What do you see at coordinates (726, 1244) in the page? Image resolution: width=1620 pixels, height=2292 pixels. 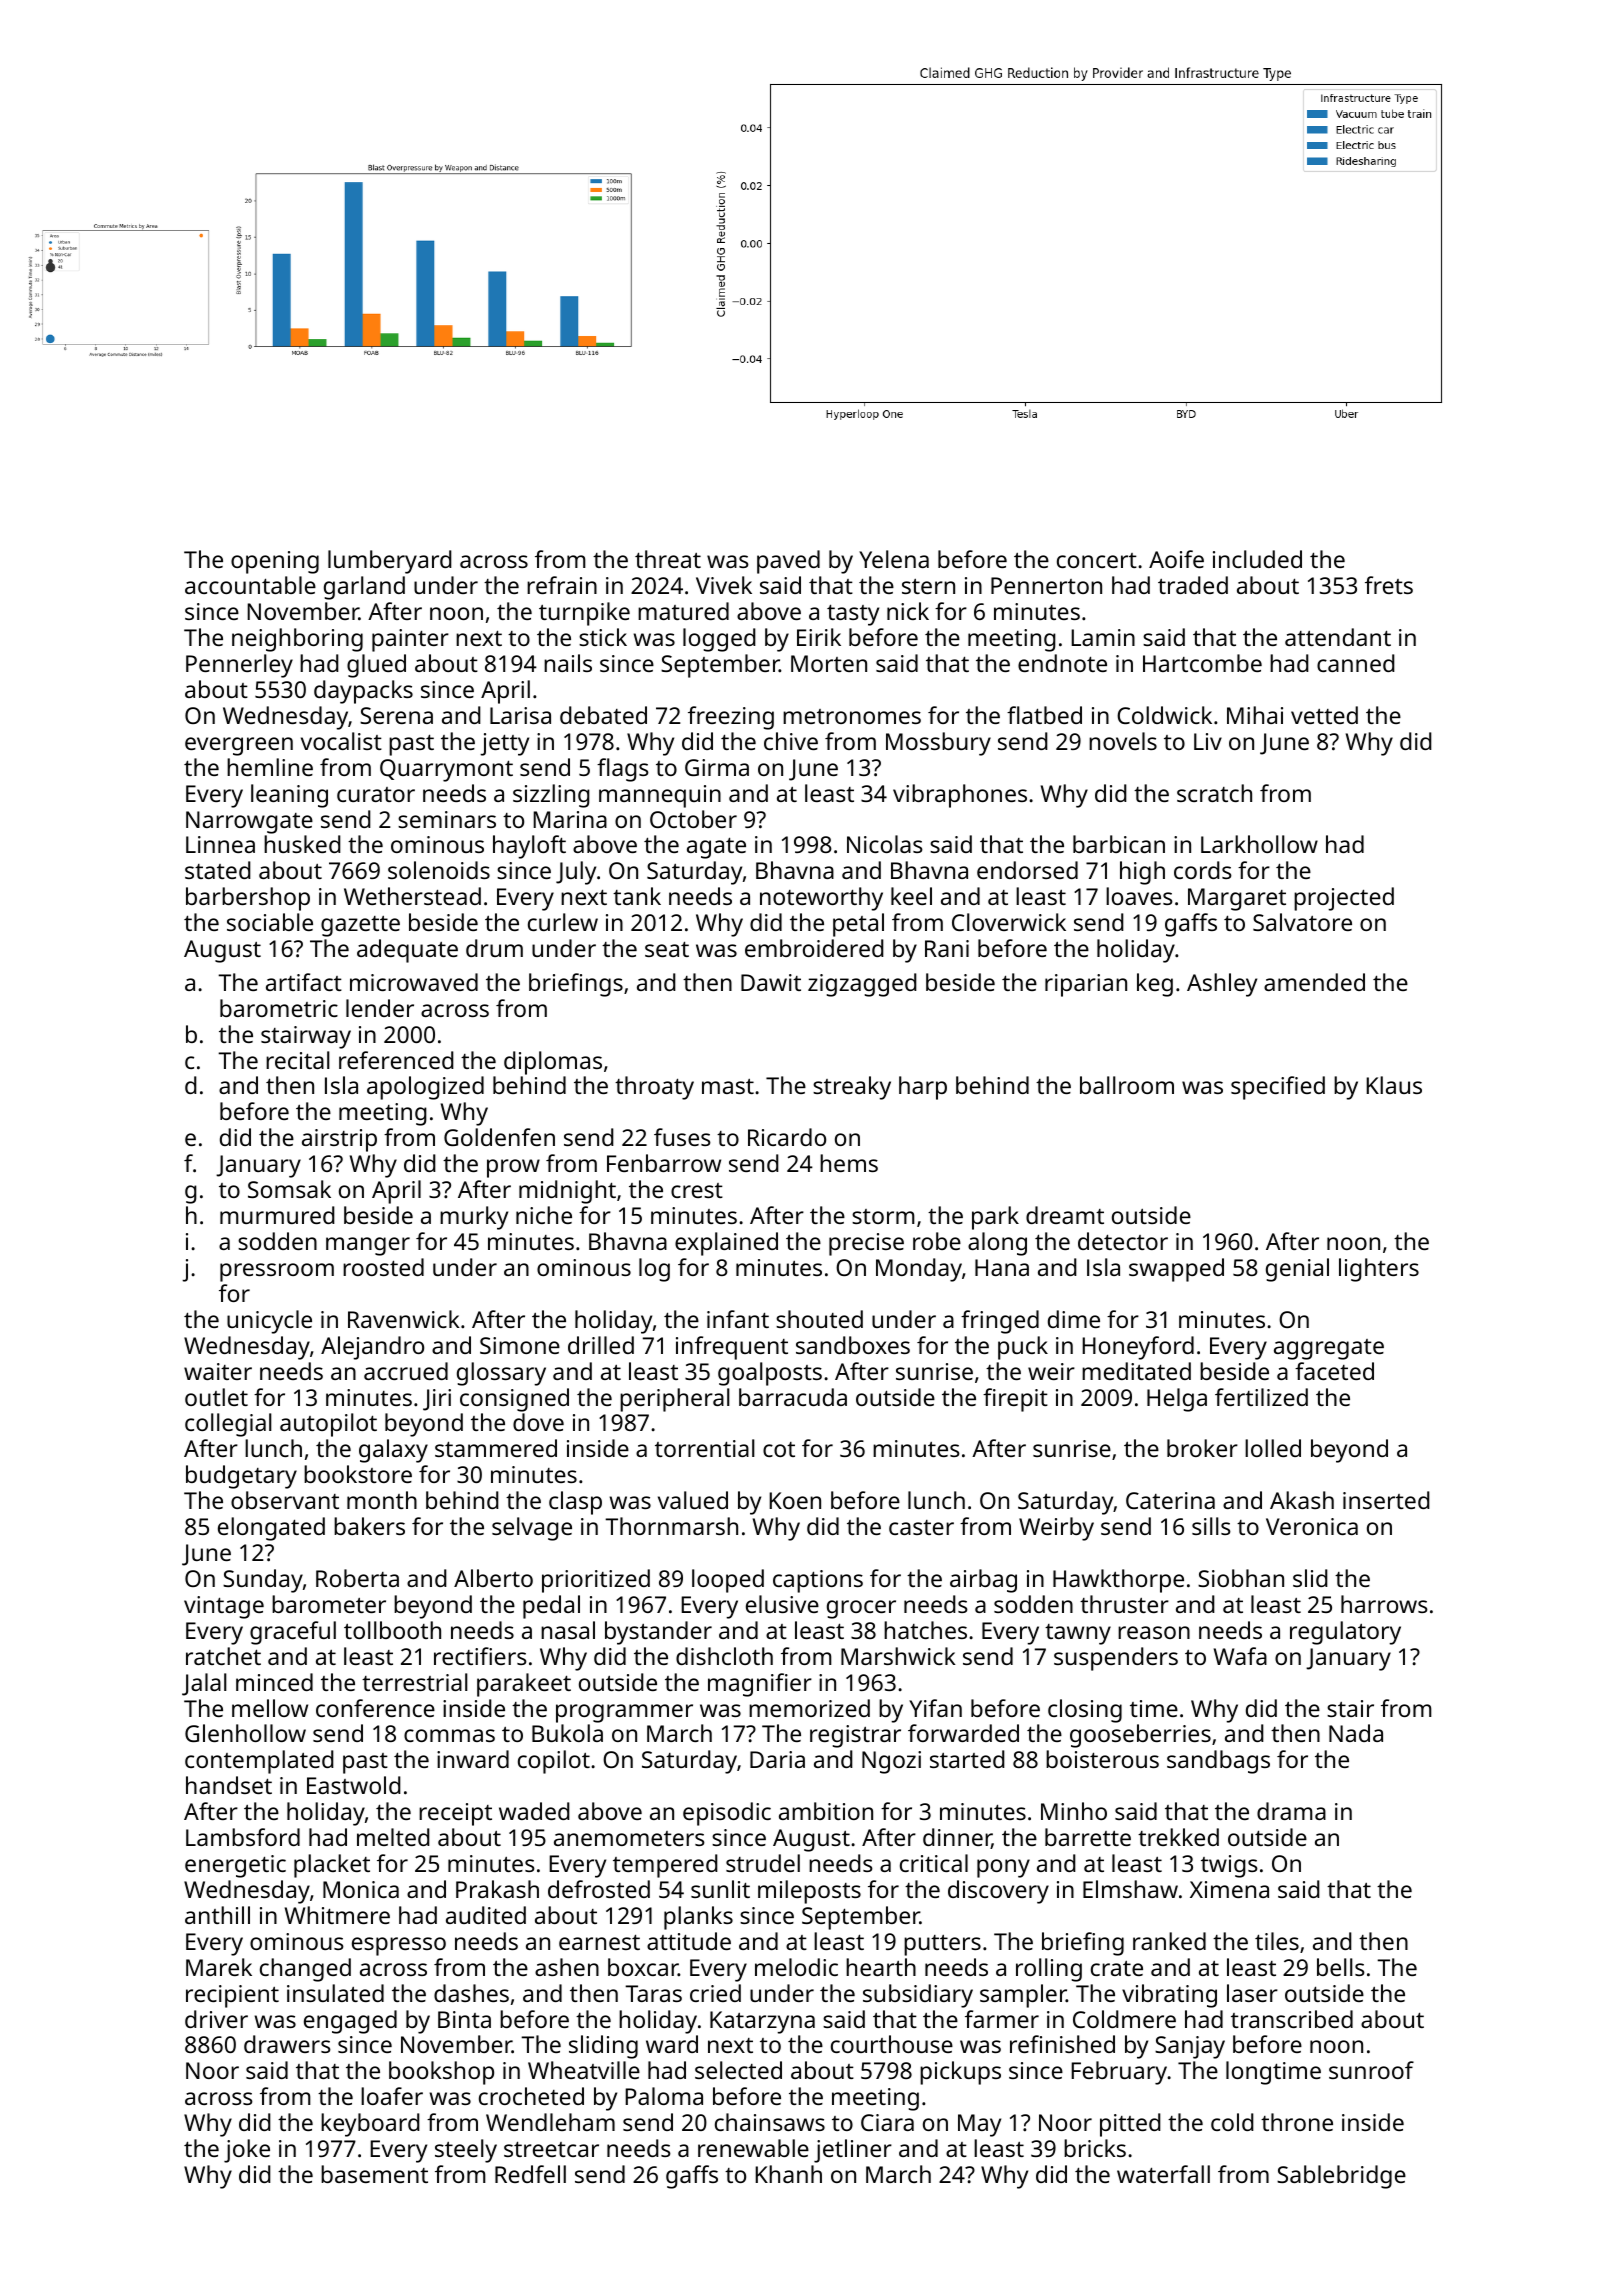 I see `explained` at bounding box center [726, 1244].
